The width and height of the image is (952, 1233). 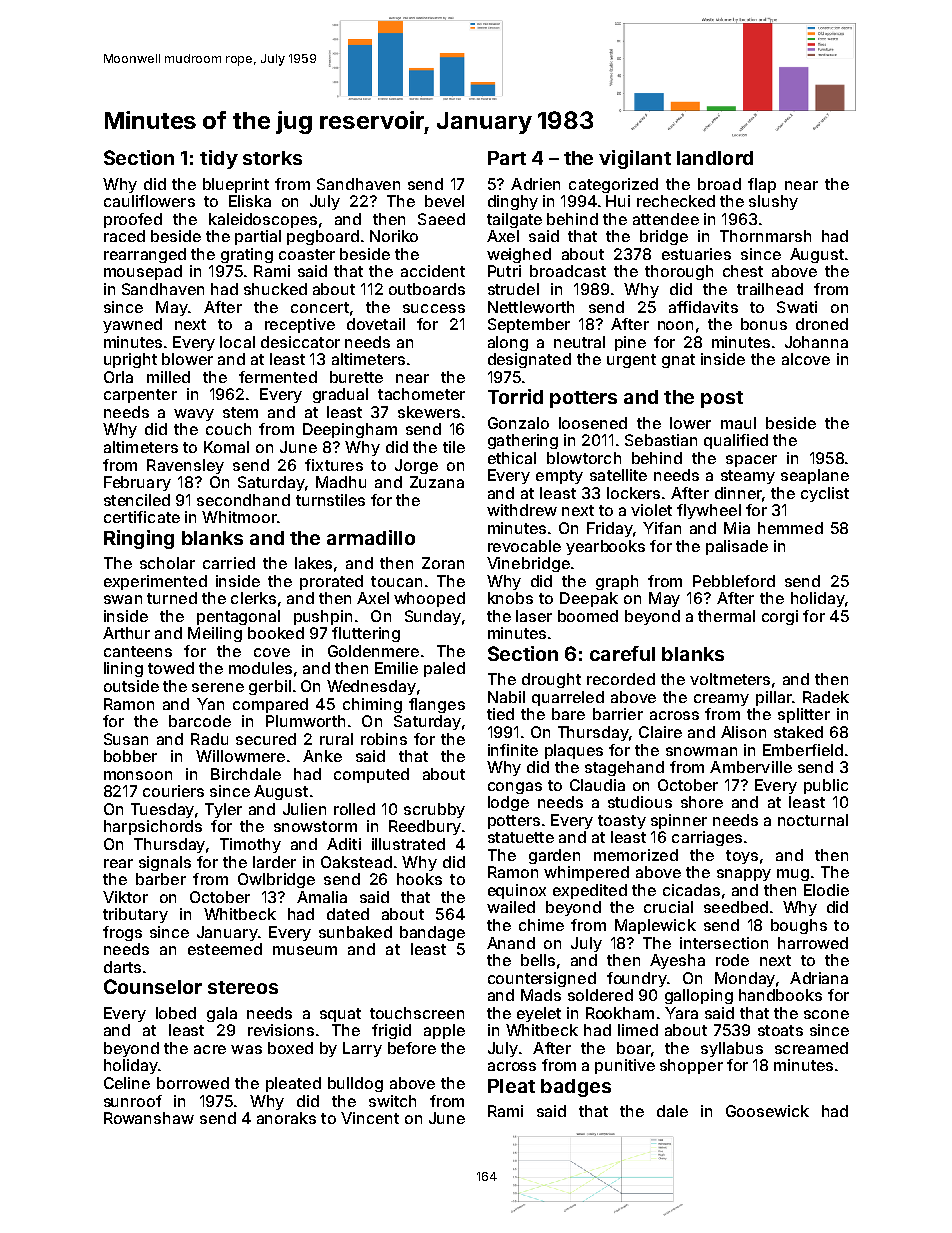 I want to click on Rowanshaw, so click(x=149, y=1118).
